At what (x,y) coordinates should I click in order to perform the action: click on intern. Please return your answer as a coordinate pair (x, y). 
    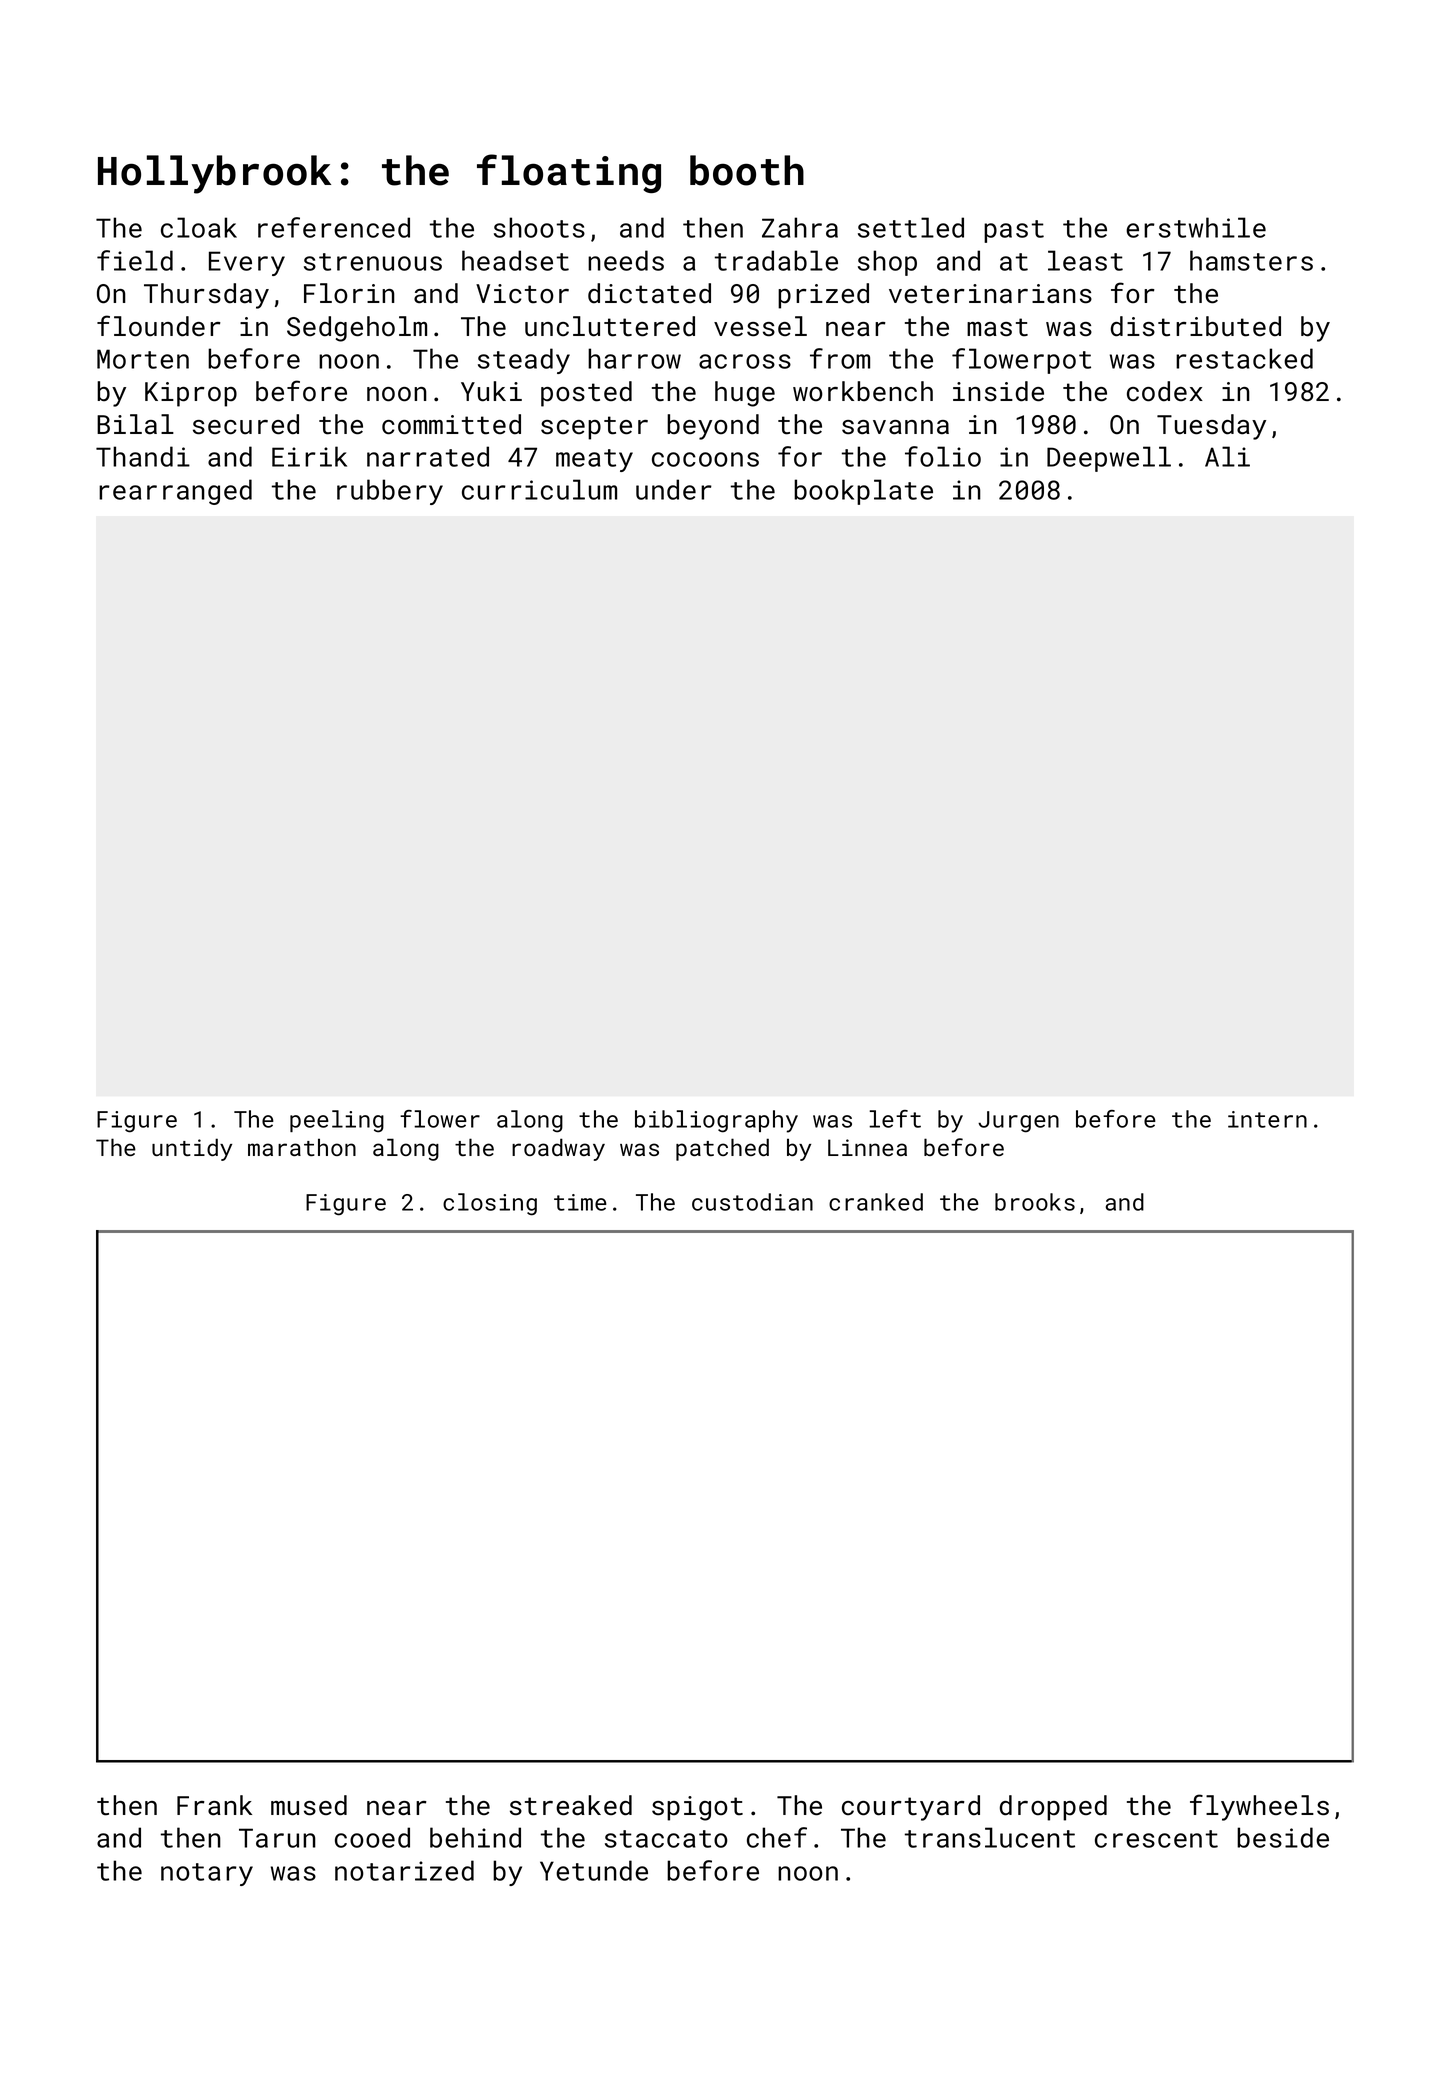
    Looking at the image, I should click on (1267, 1119).
